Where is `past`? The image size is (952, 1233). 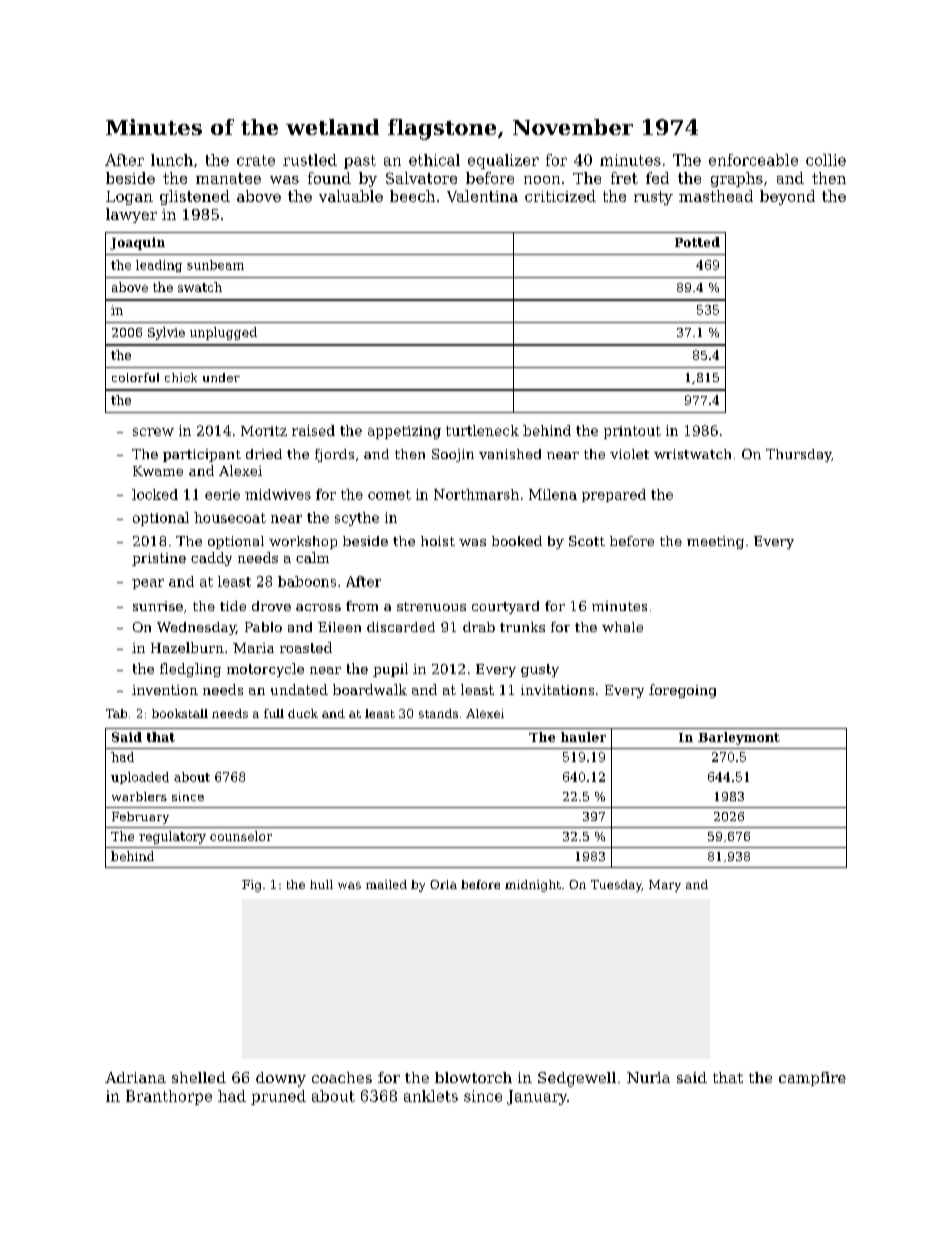 past is located at coordinates (360, 162).
